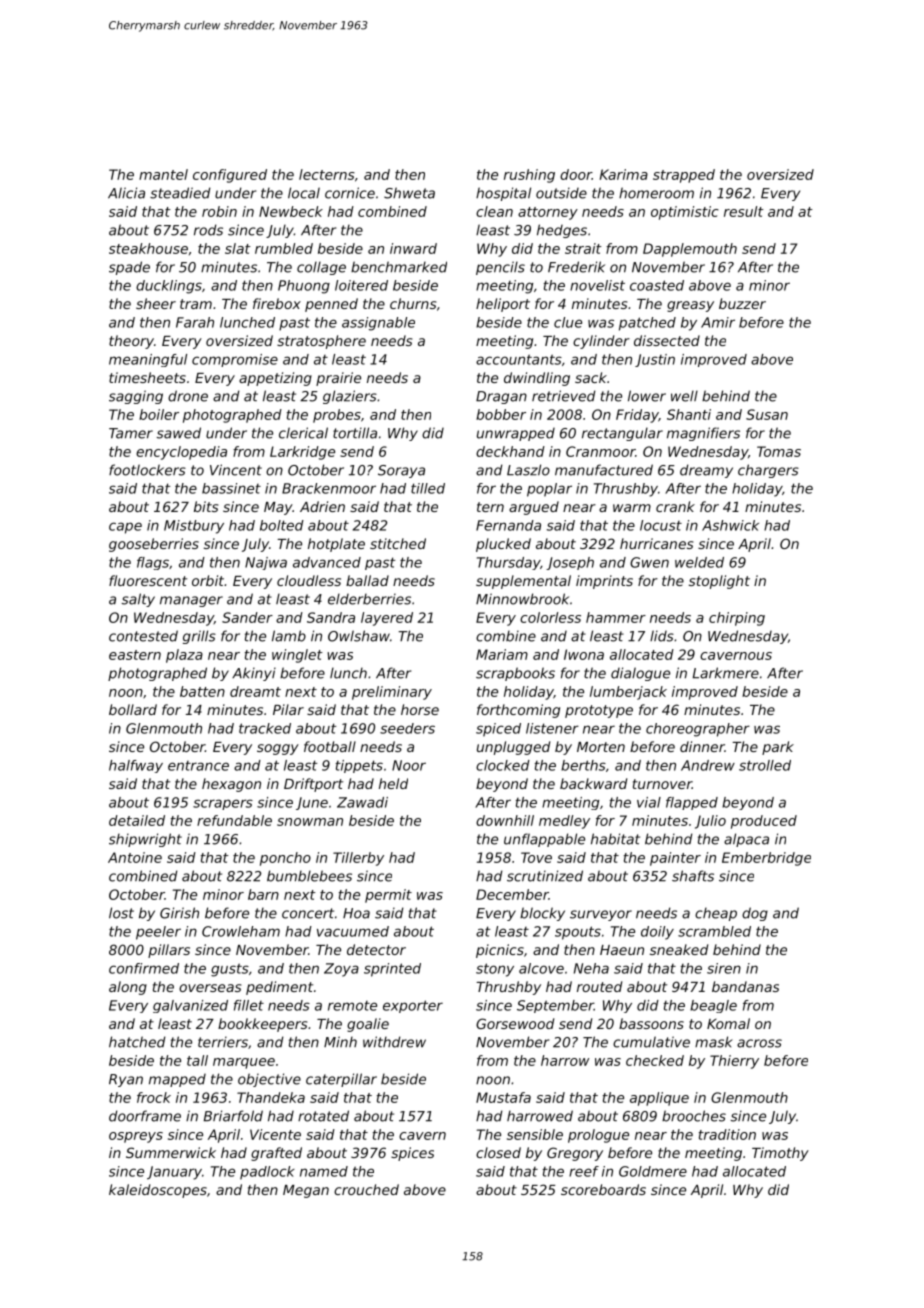 The image size is (924, 1308). What do you see at coordinates (230, 176) in the screenshot?
I see `configured` at bounding box center [230, 176].
